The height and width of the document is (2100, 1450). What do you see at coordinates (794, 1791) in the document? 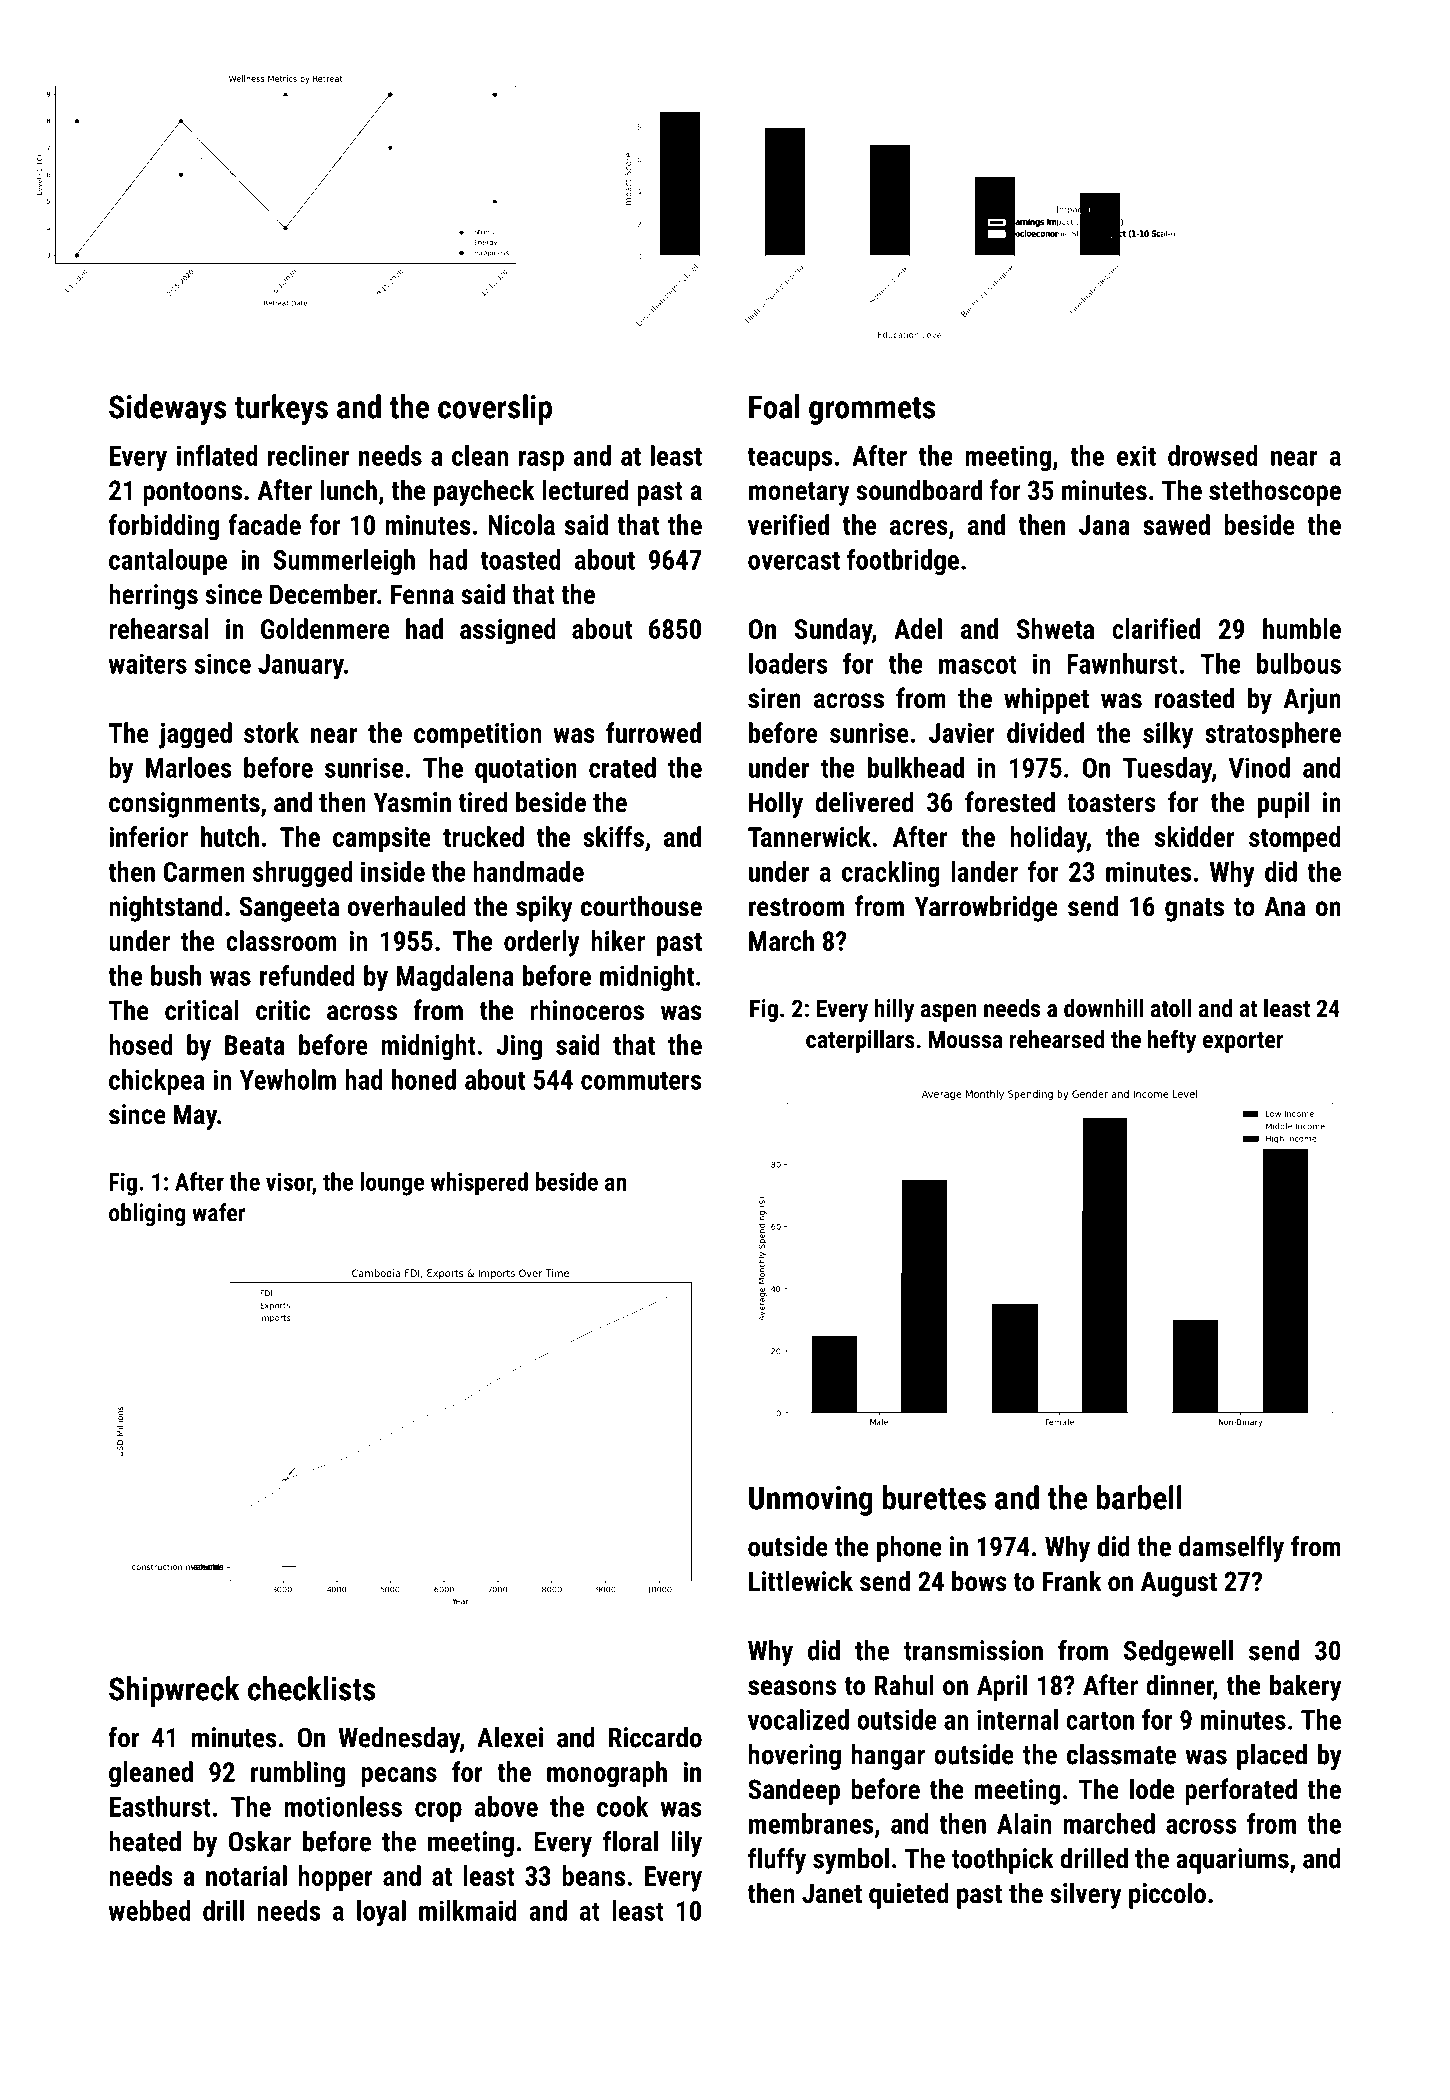
I see `Sandeep` at bounding box center [794, 1791].
